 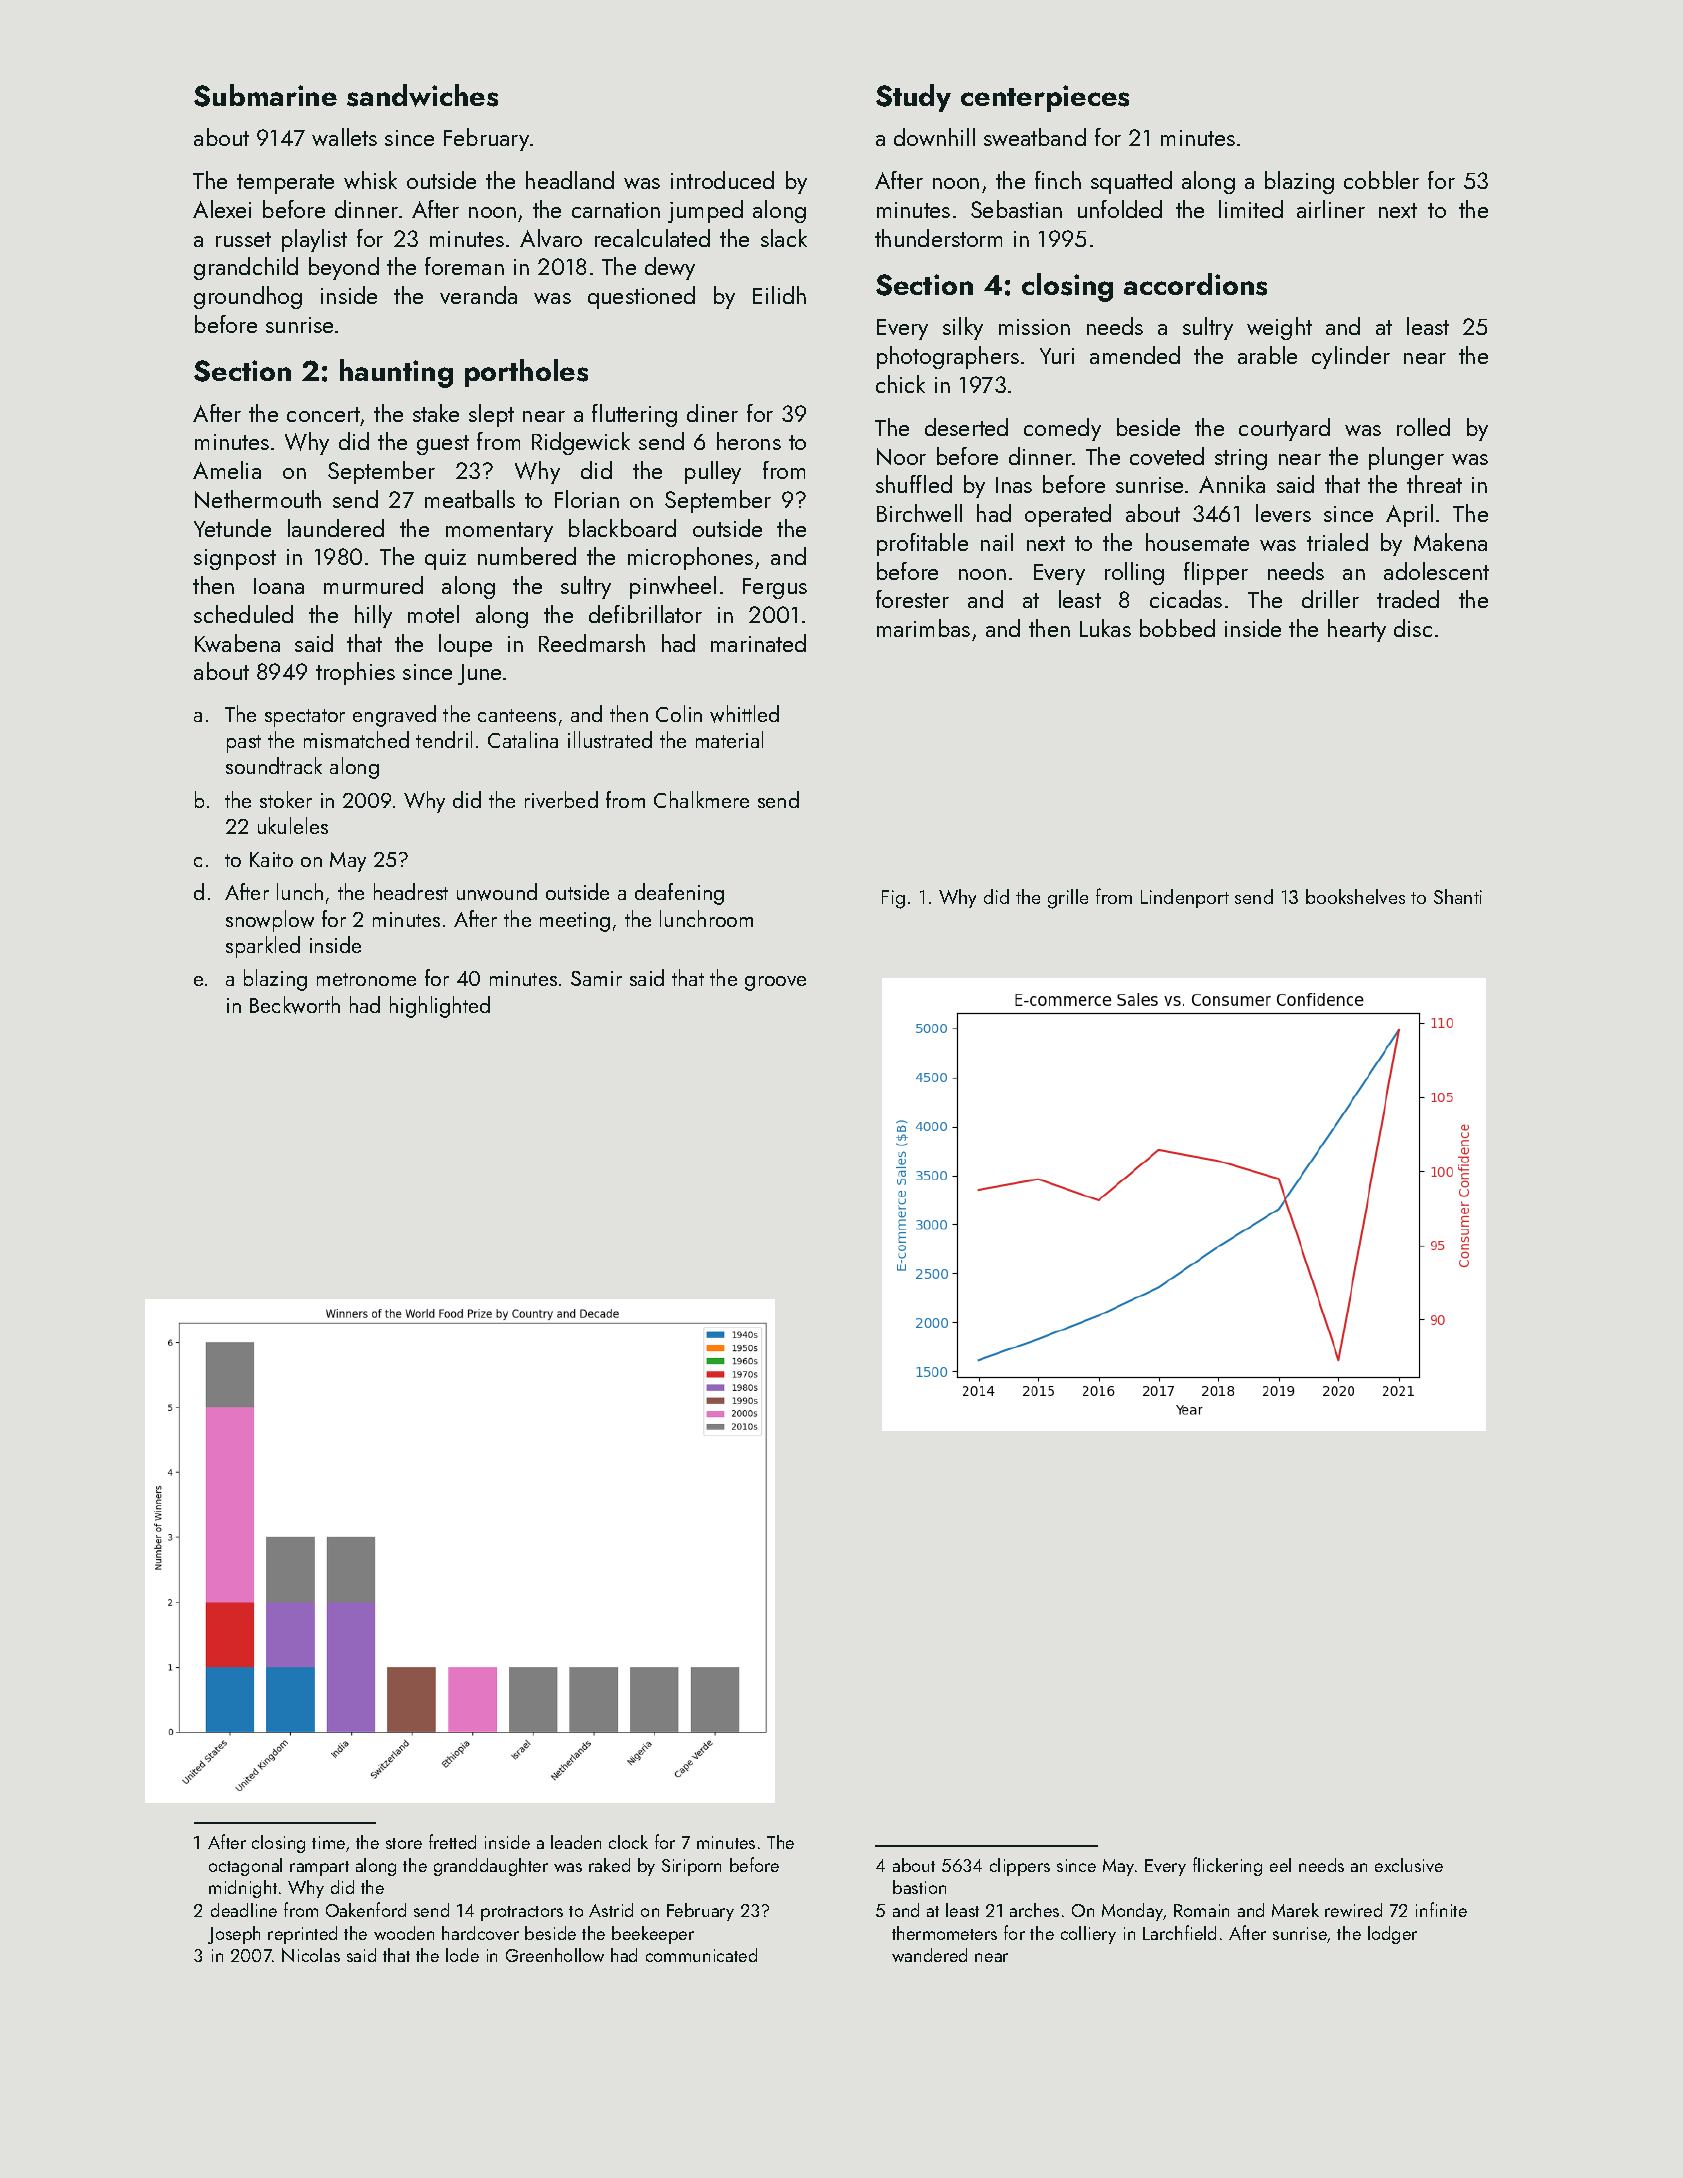 I want to click on groove, so click(x=775, y=983).
